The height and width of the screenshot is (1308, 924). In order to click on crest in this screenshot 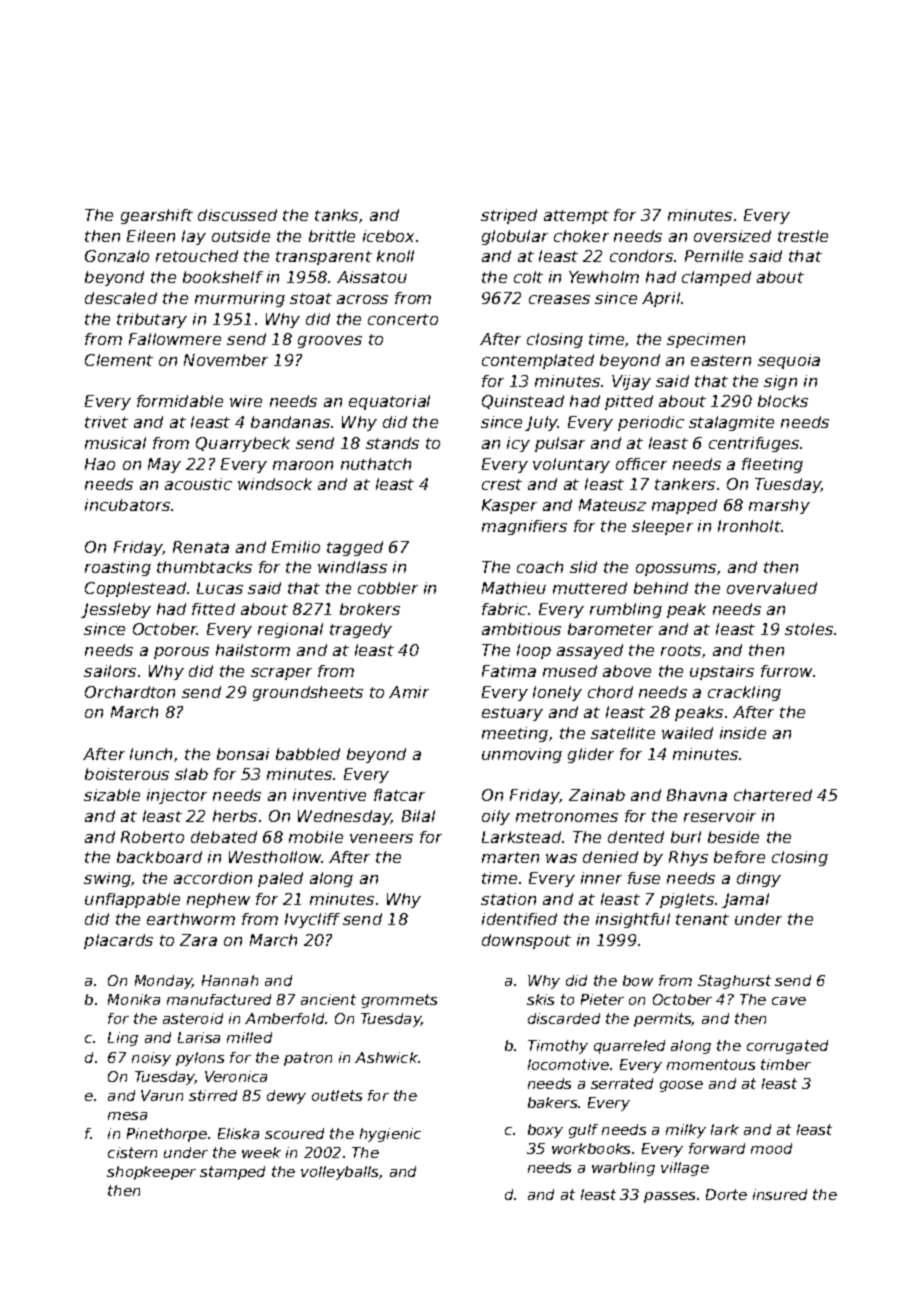, I will do `click(502, 484)`.
